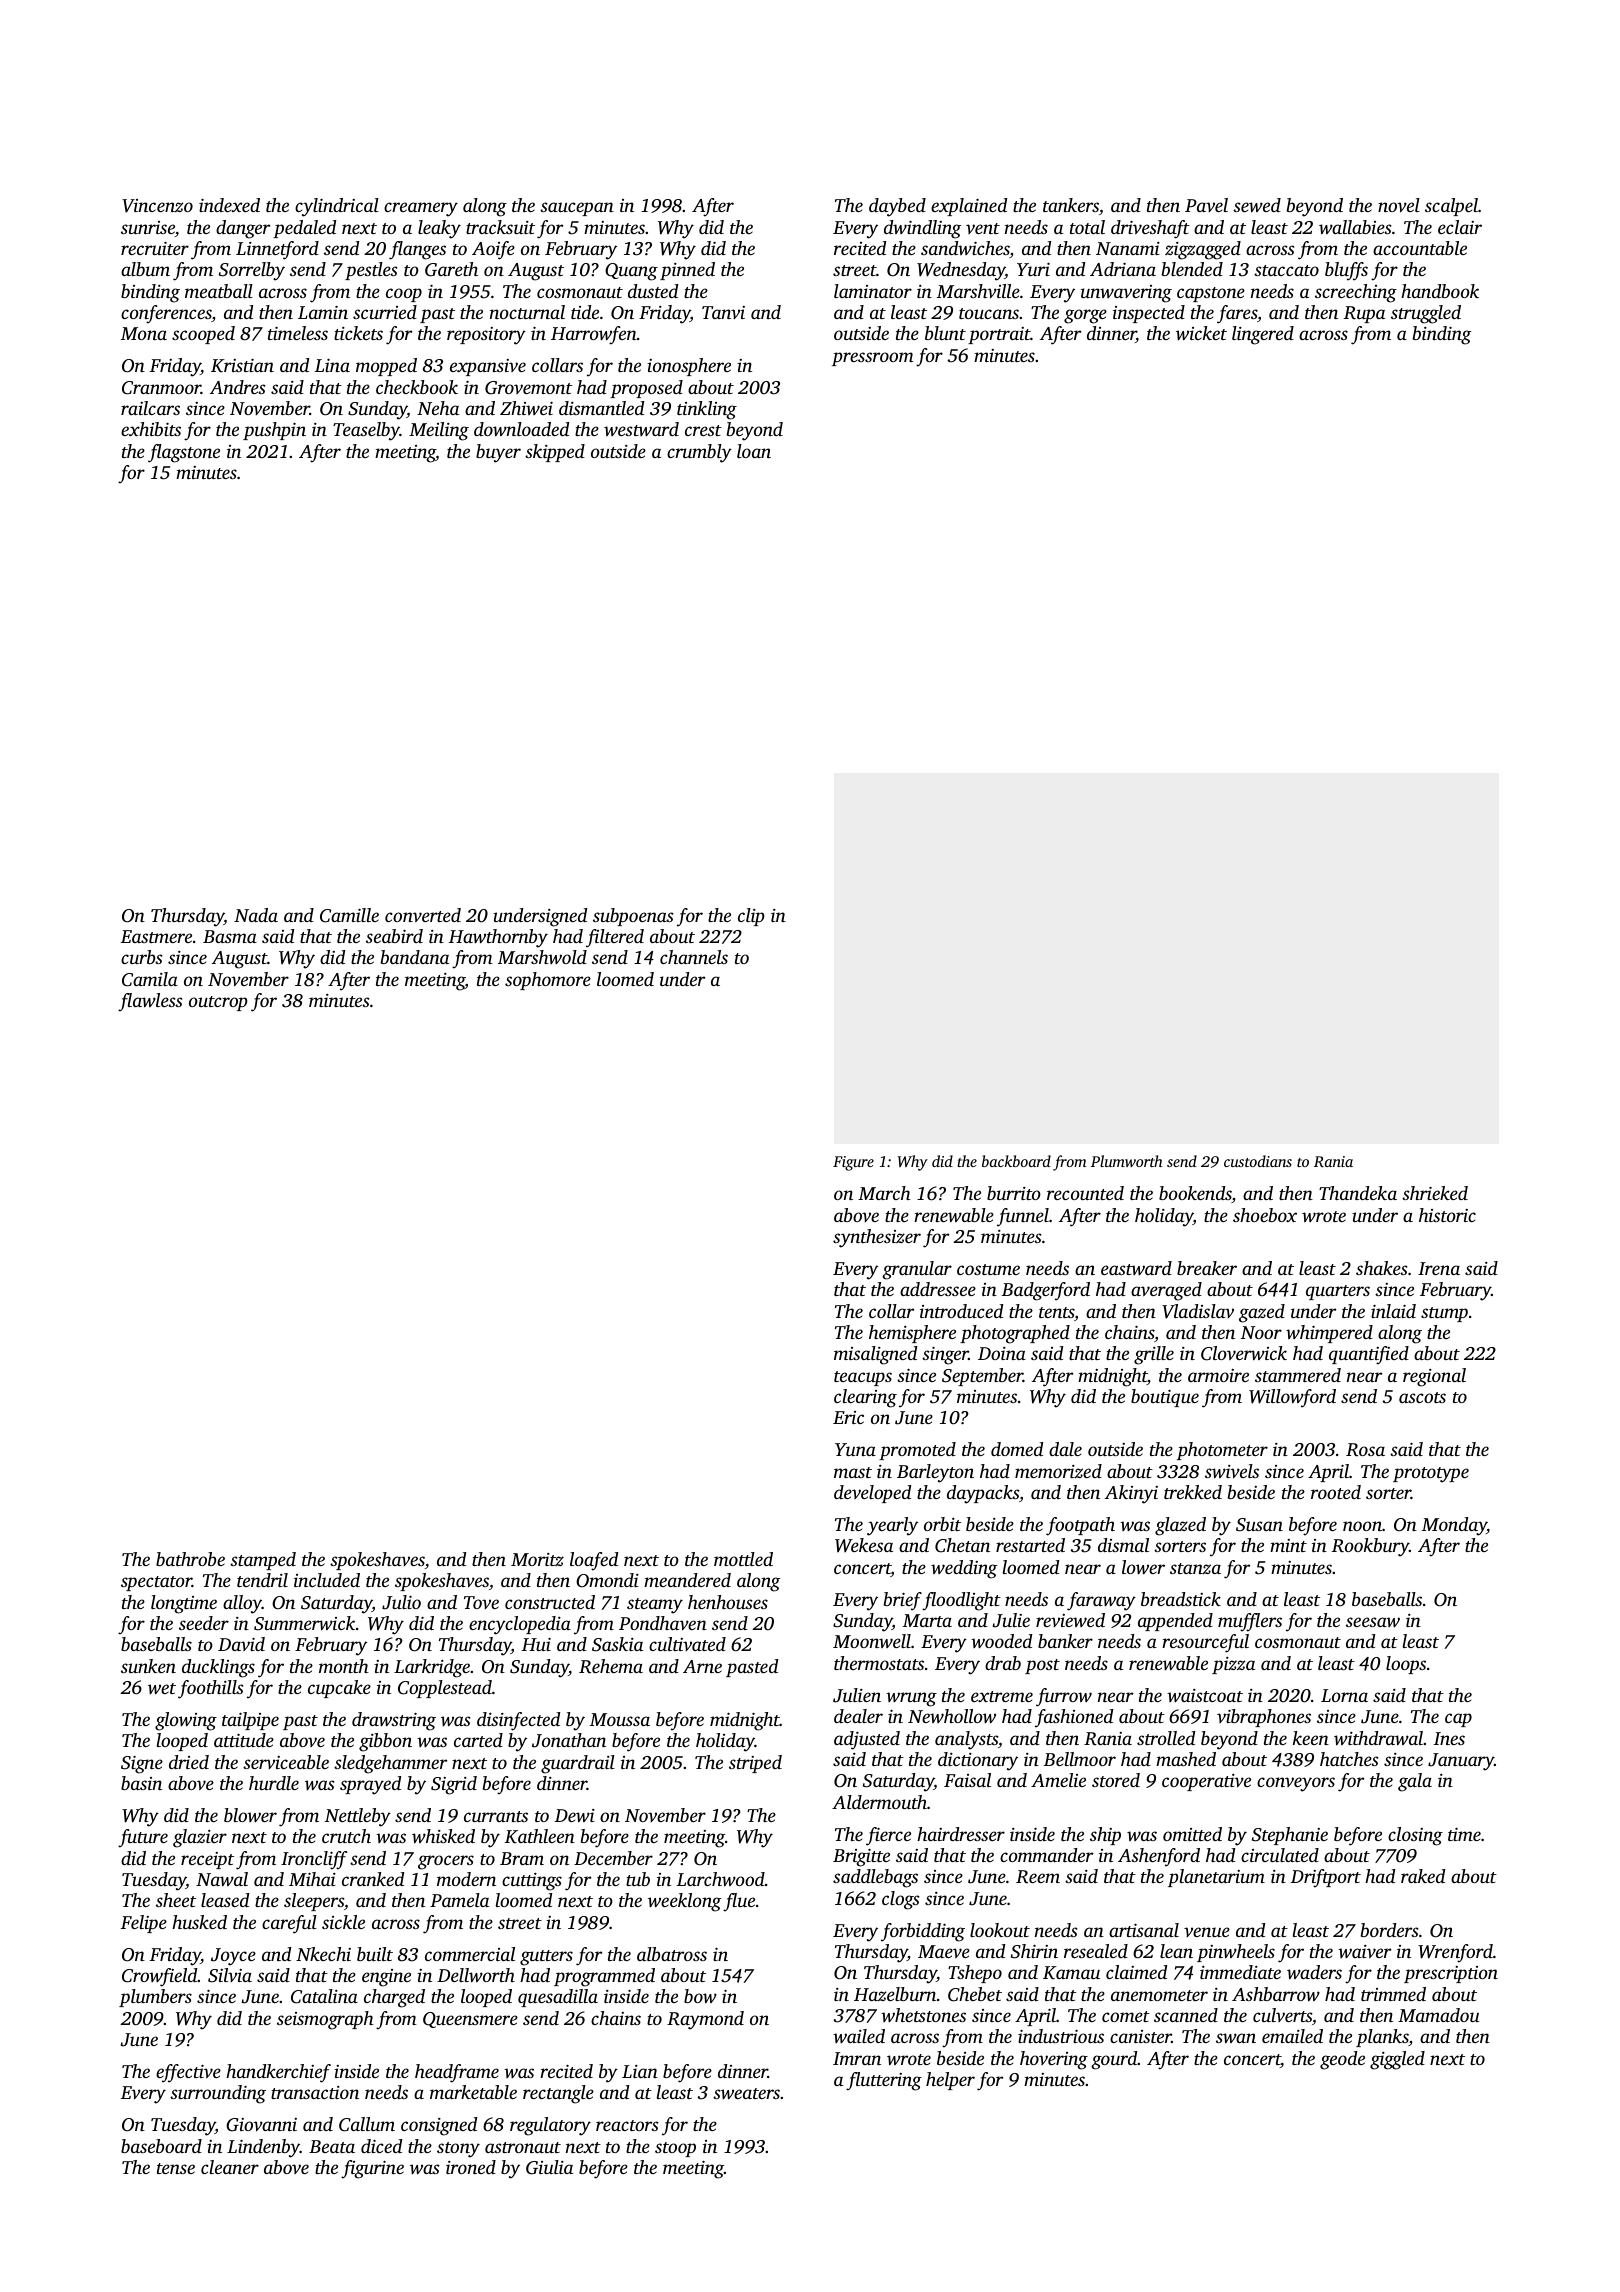 This image has width=1620, height=2292. Describe the element at coordinates (176, 2168) in the image. I see `tense` at that location.
